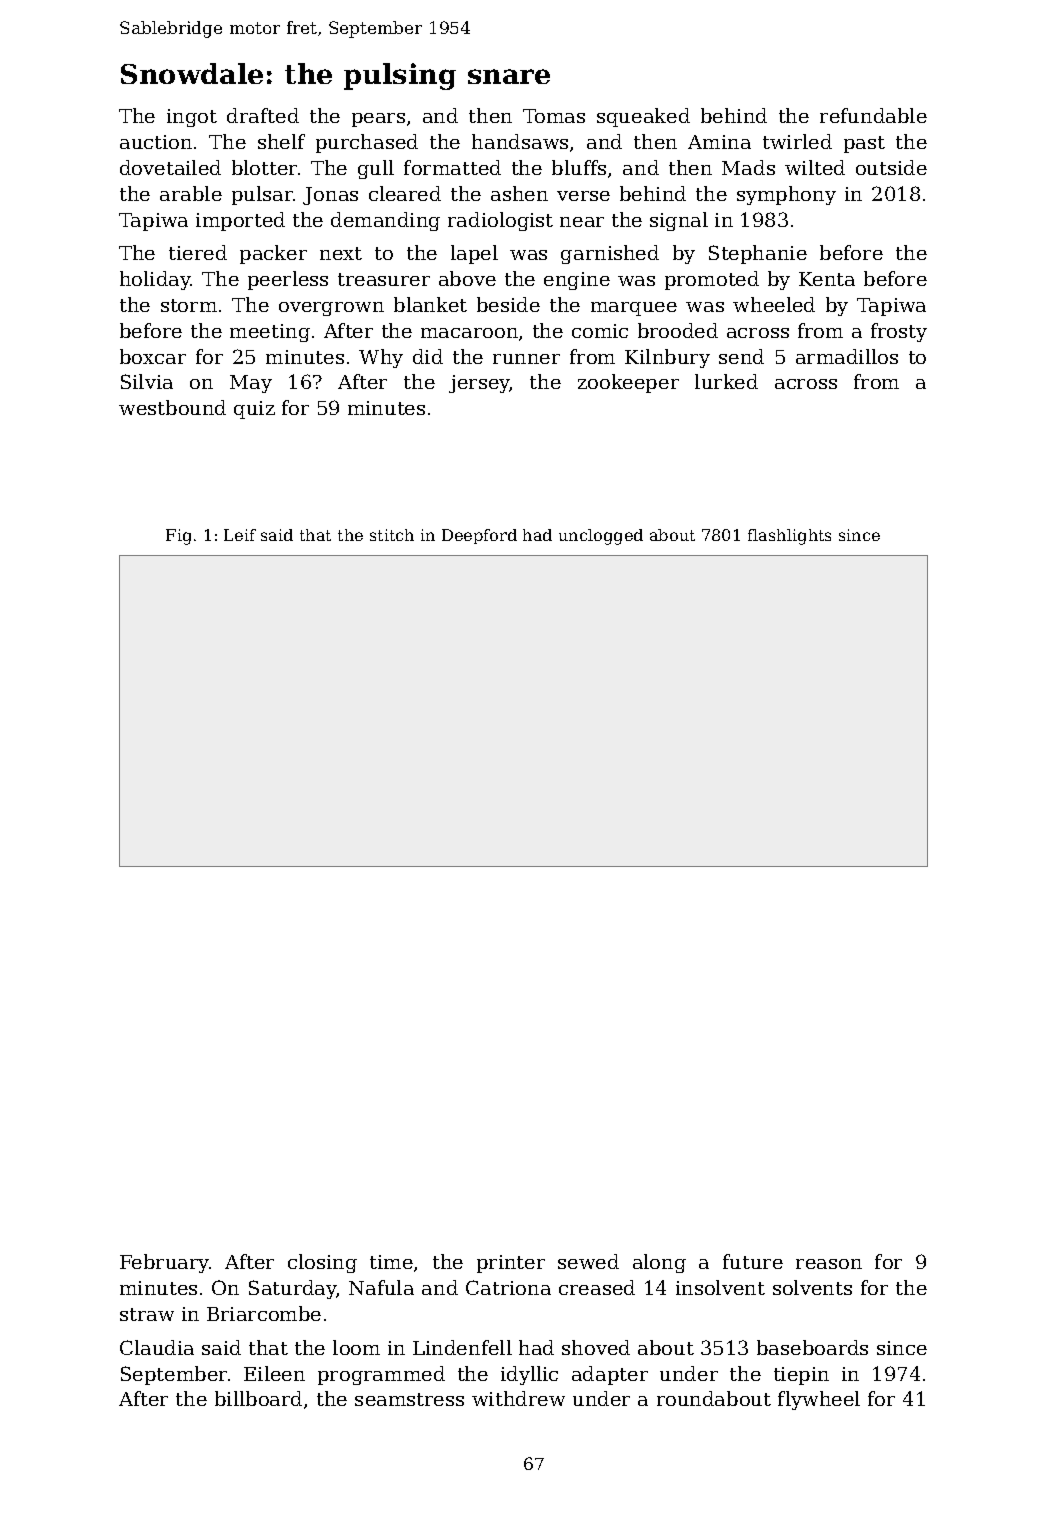 The image size is (1047, 1517). What do you see at coordinates (819, 1400) in the screenshot?
I see `flywheel` at bounding box center [819, 1400].
